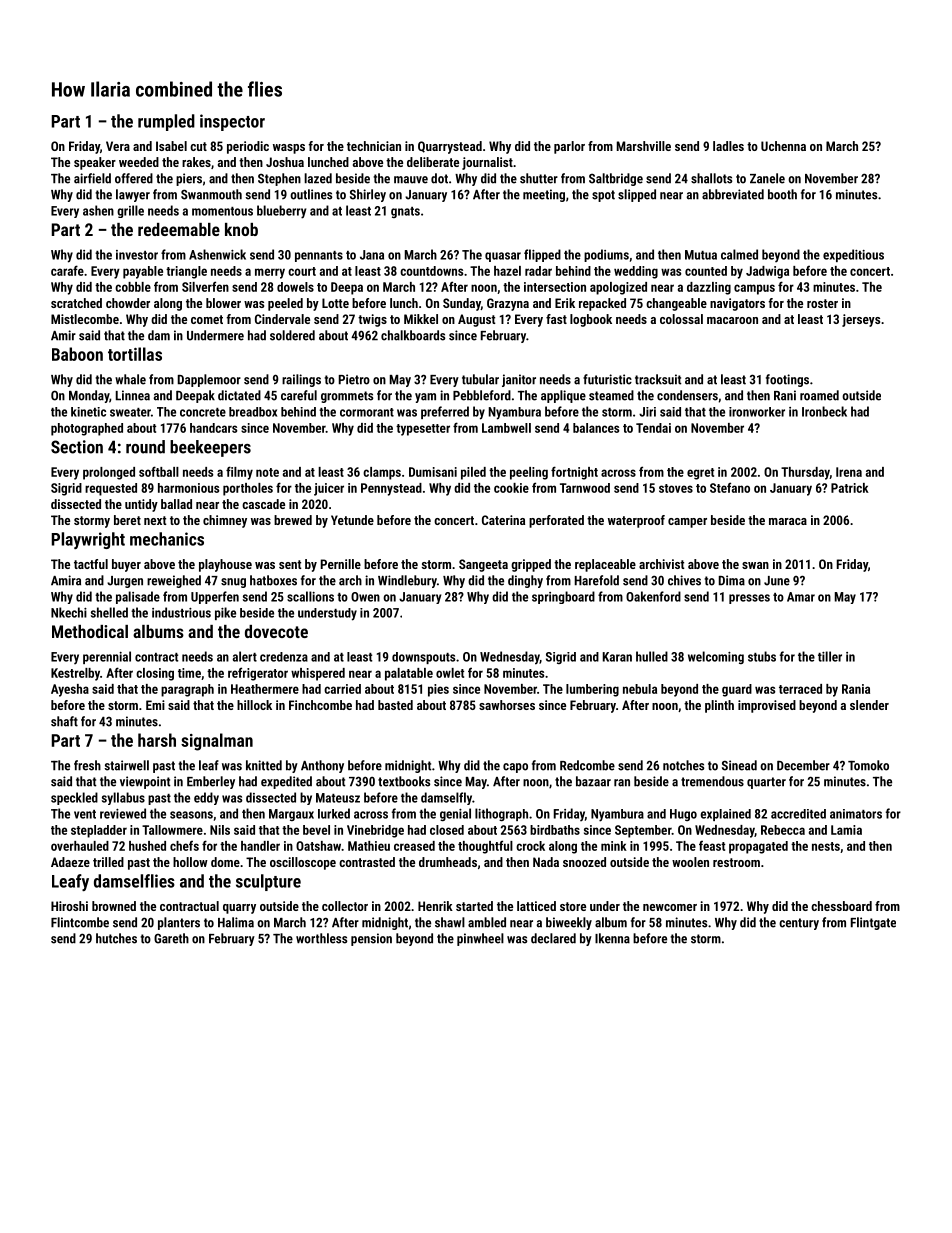 This image has height=1233, width=952. Describe the element at coordinates (374, 146) in the image. I see `technician` at that location.
